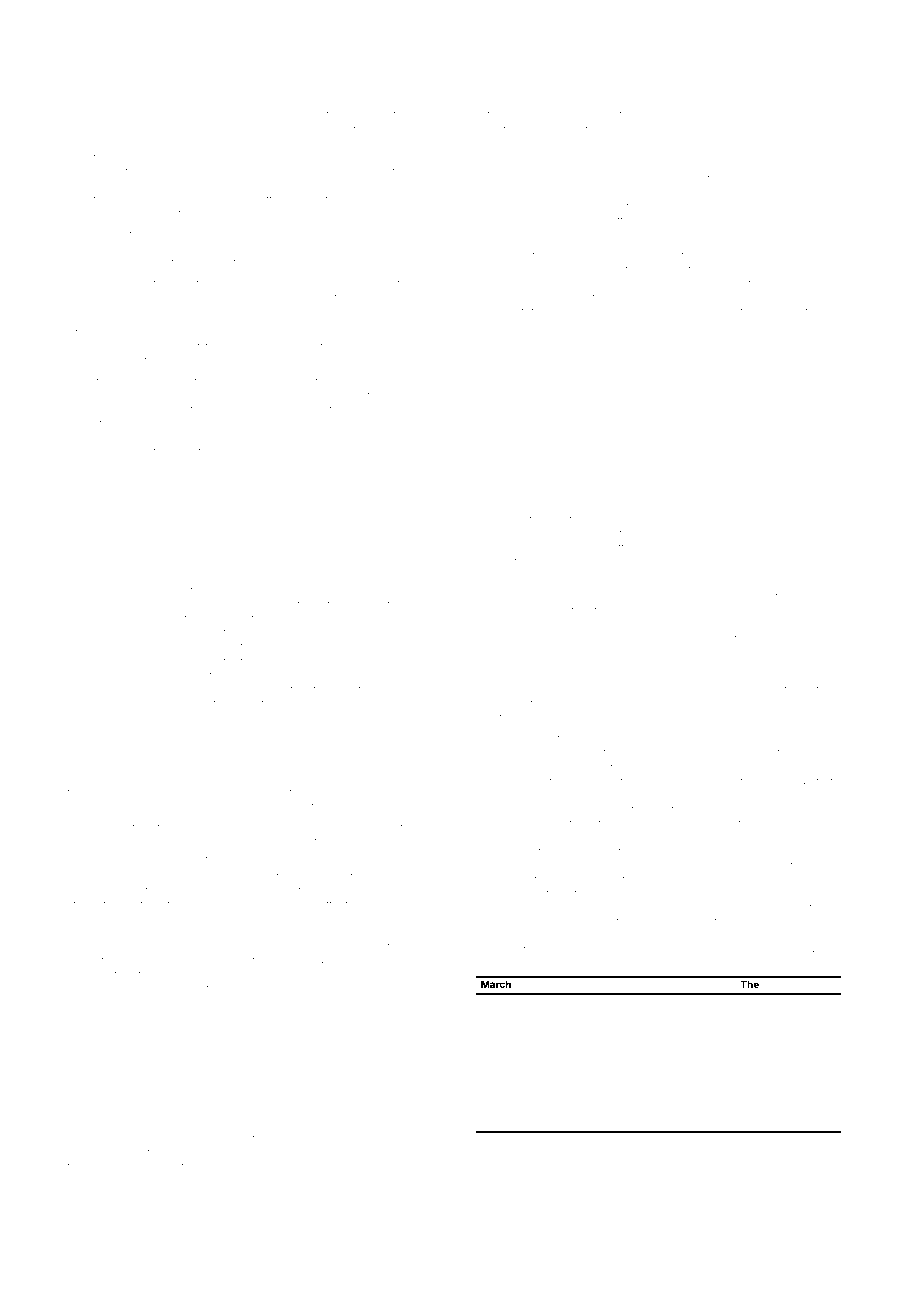 The image size is (908, 1316). What do you see at coordinates (77, 1181) in the document?
I see `colt` at bounding box center [77, 1181].
